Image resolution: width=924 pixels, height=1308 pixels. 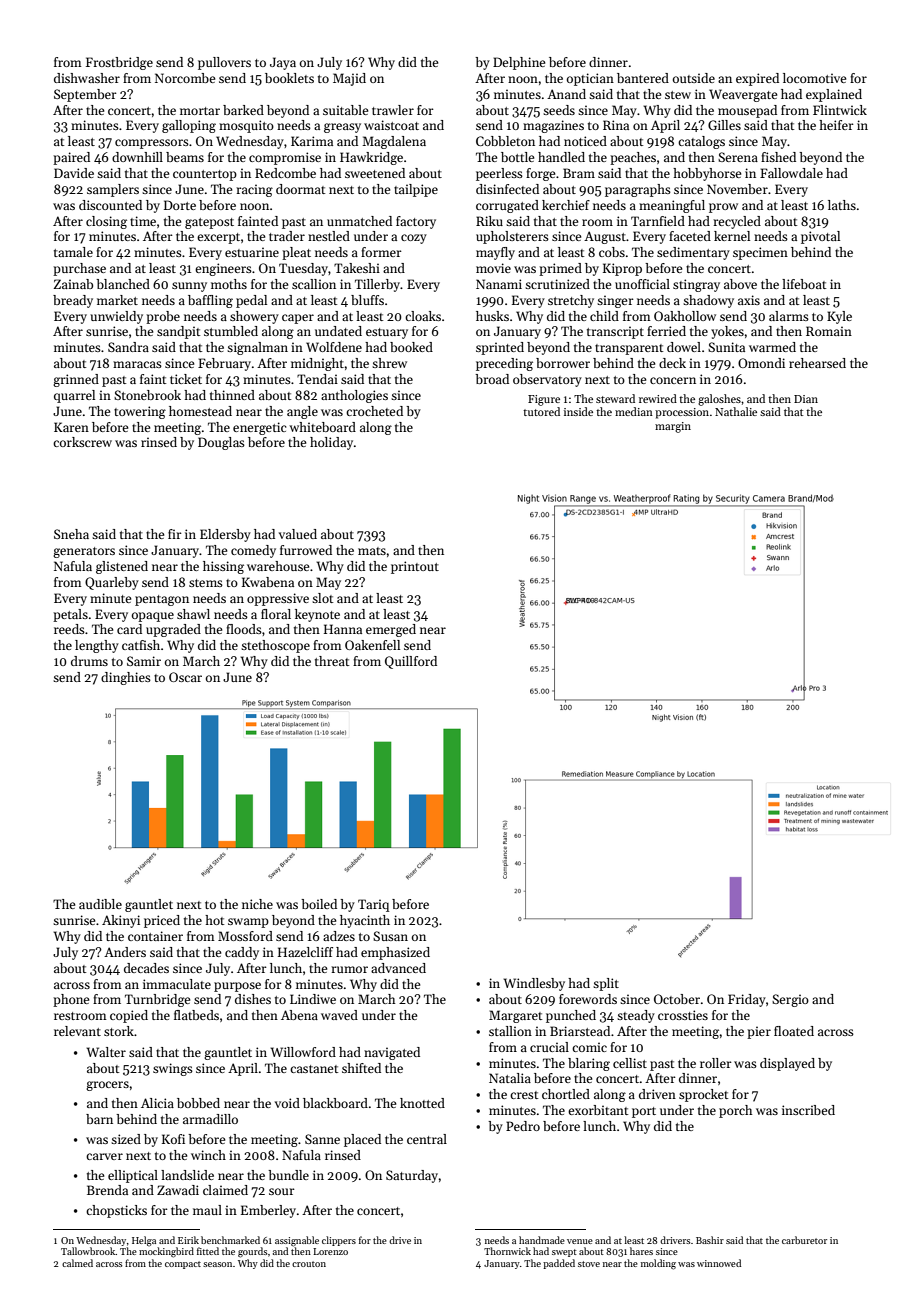 What do you see at coordinates (736, 411) in the screenshot?
I see `Nathalie` at bounding box center [736, 411].
